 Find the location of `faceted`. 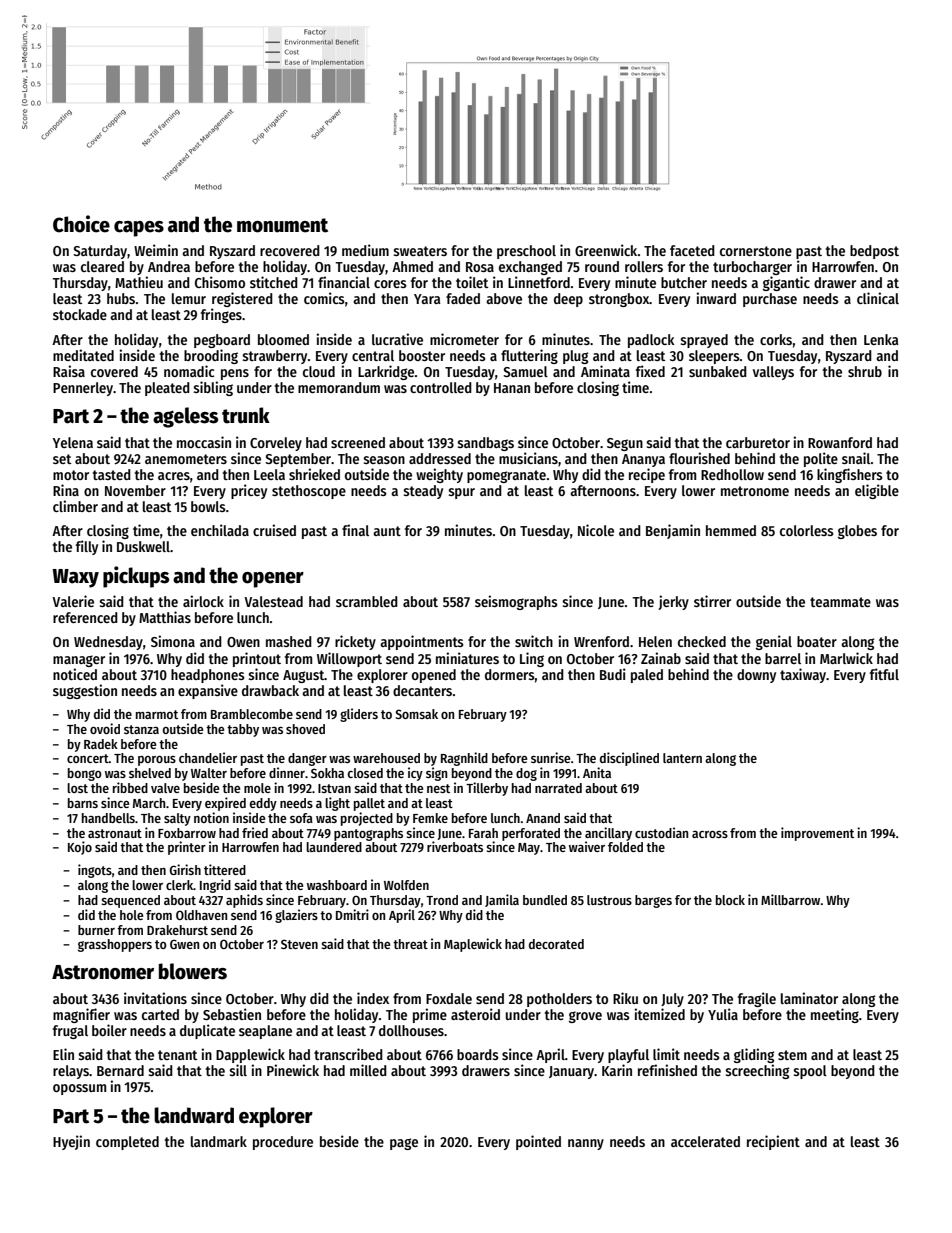

faceted is located at coordinates (692, 250).
